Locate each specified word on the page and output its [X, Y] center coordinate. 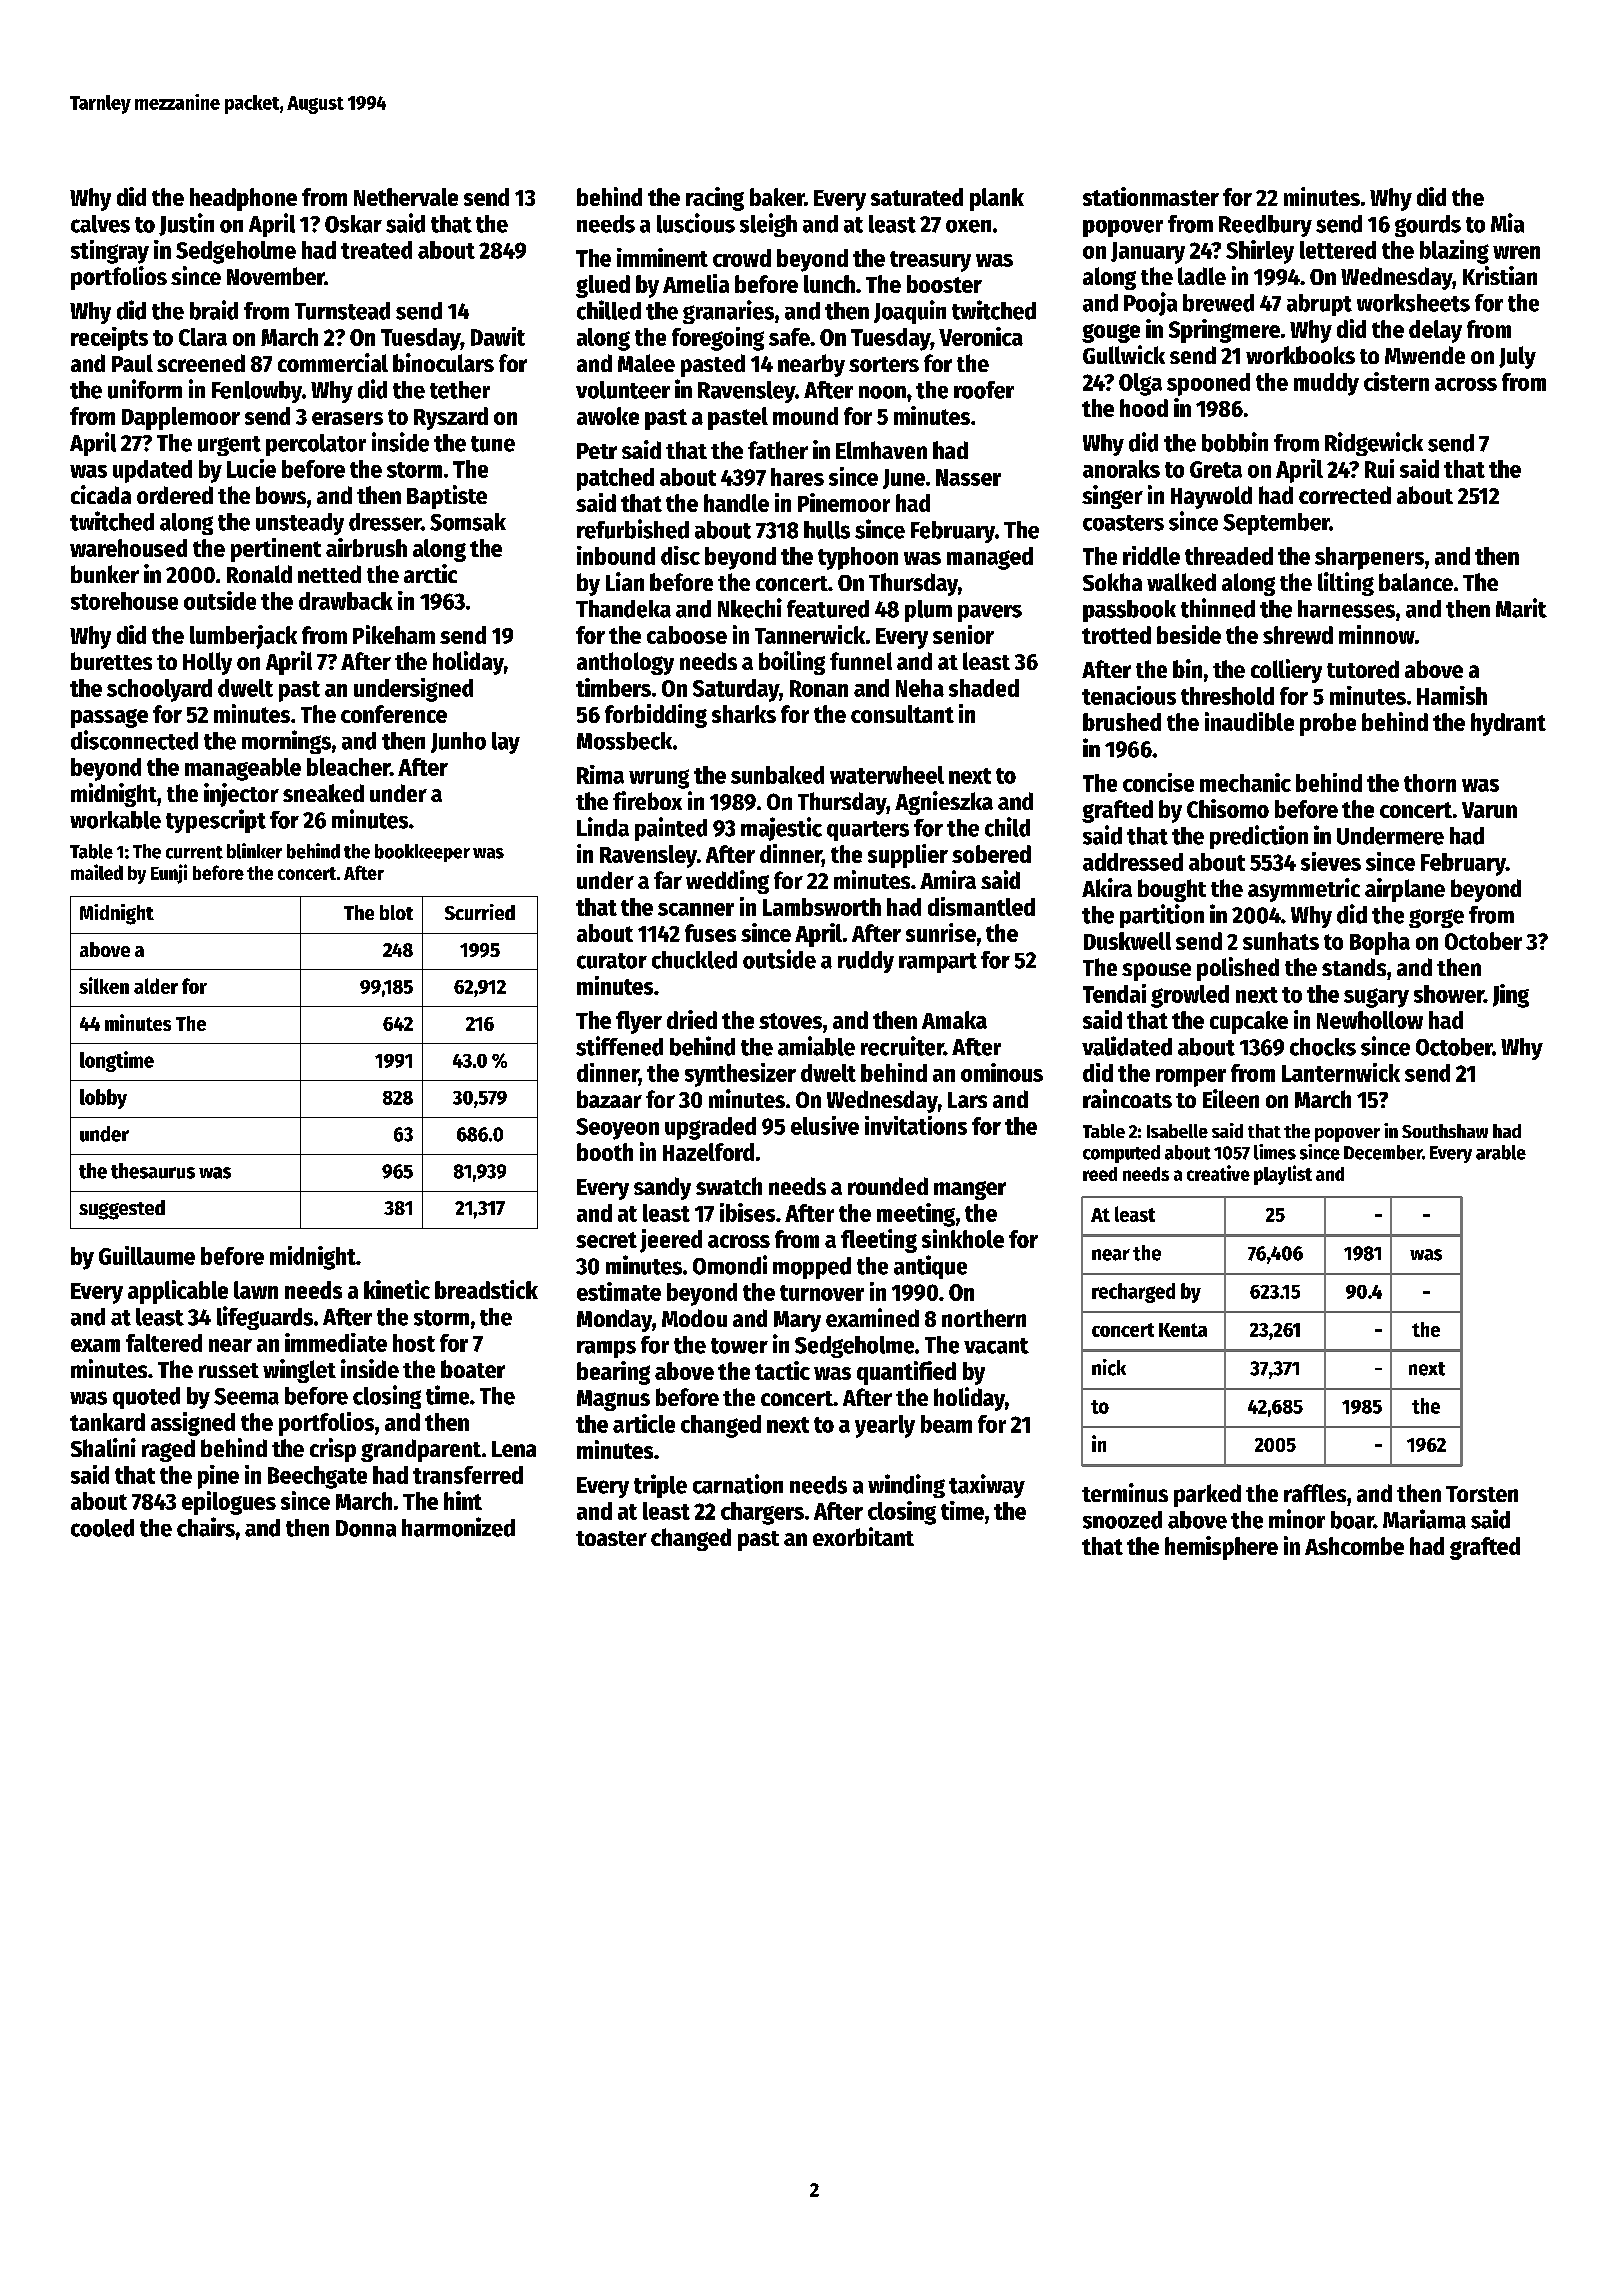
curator [612, 961]
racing [715, 199]
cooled [102, 1528]
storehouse [124, 601]
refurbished [633, 529]
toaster [611, 1538]
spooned [1208, 384]
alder [156, 986]
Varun [1489, 810]
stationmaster [1151, 196]
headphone [243, 199]
